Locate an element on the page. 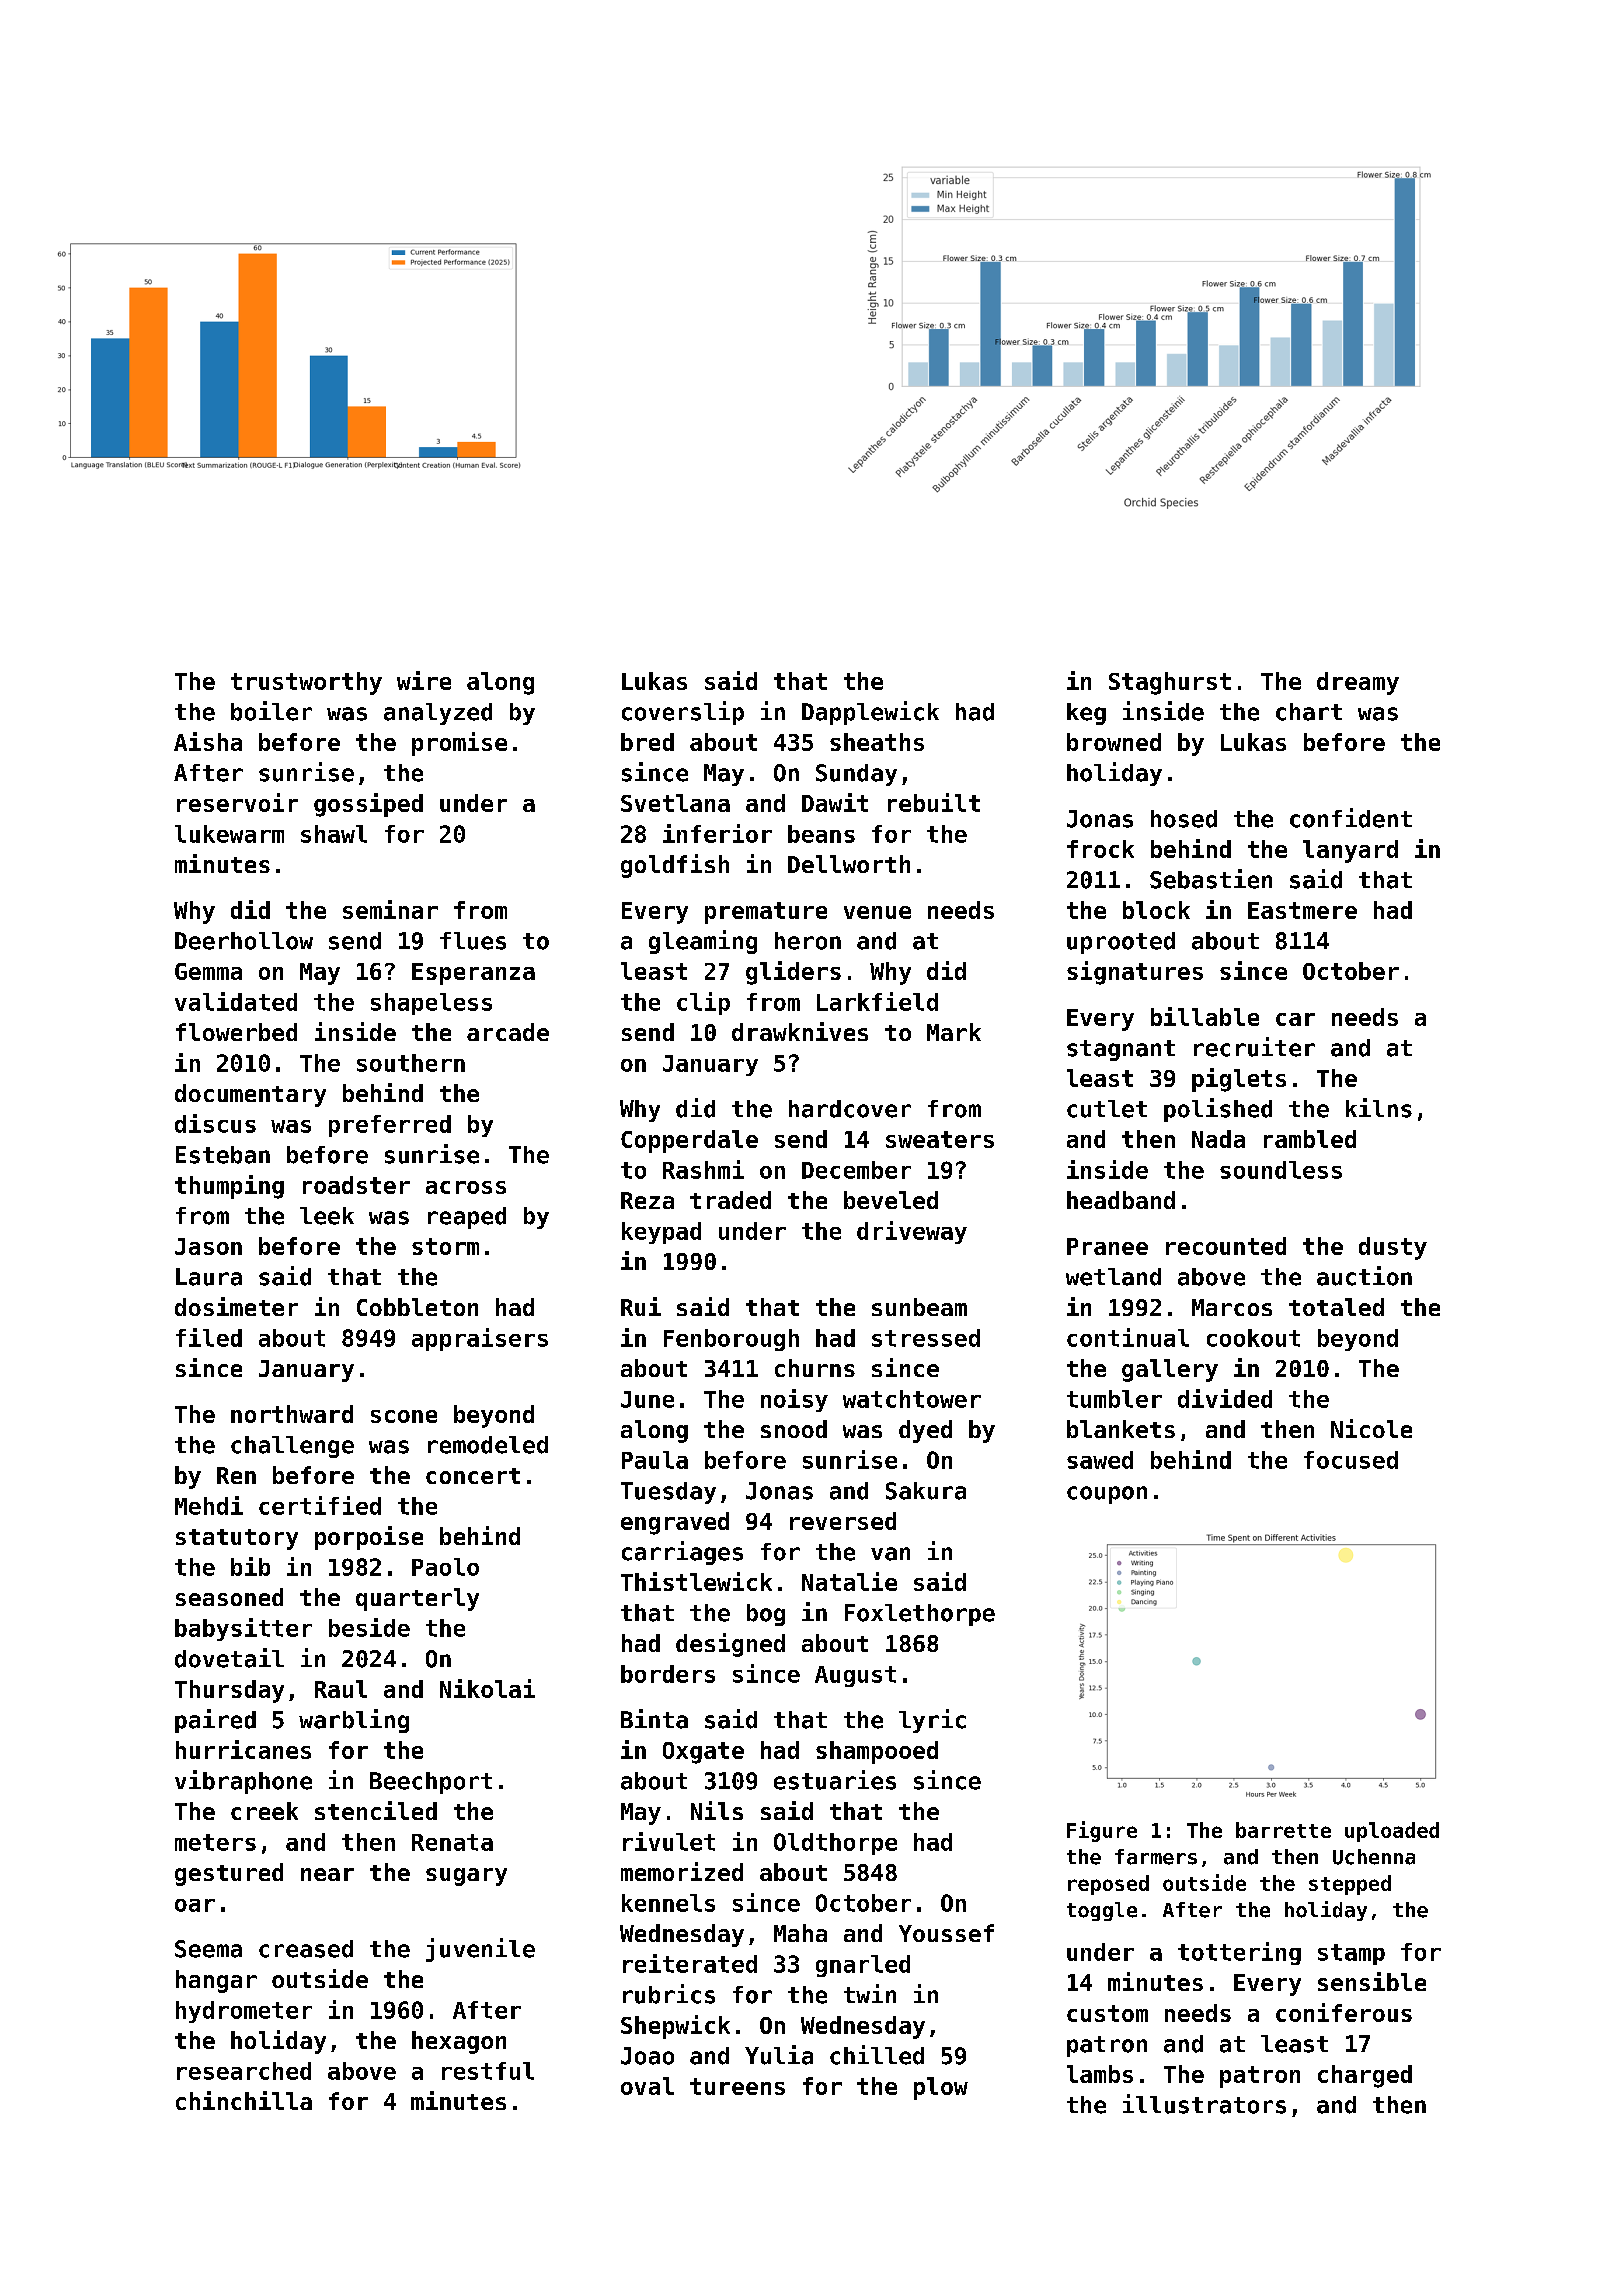 This page has width=1620, height=2292. across is located at coordinates (466, 1187).
